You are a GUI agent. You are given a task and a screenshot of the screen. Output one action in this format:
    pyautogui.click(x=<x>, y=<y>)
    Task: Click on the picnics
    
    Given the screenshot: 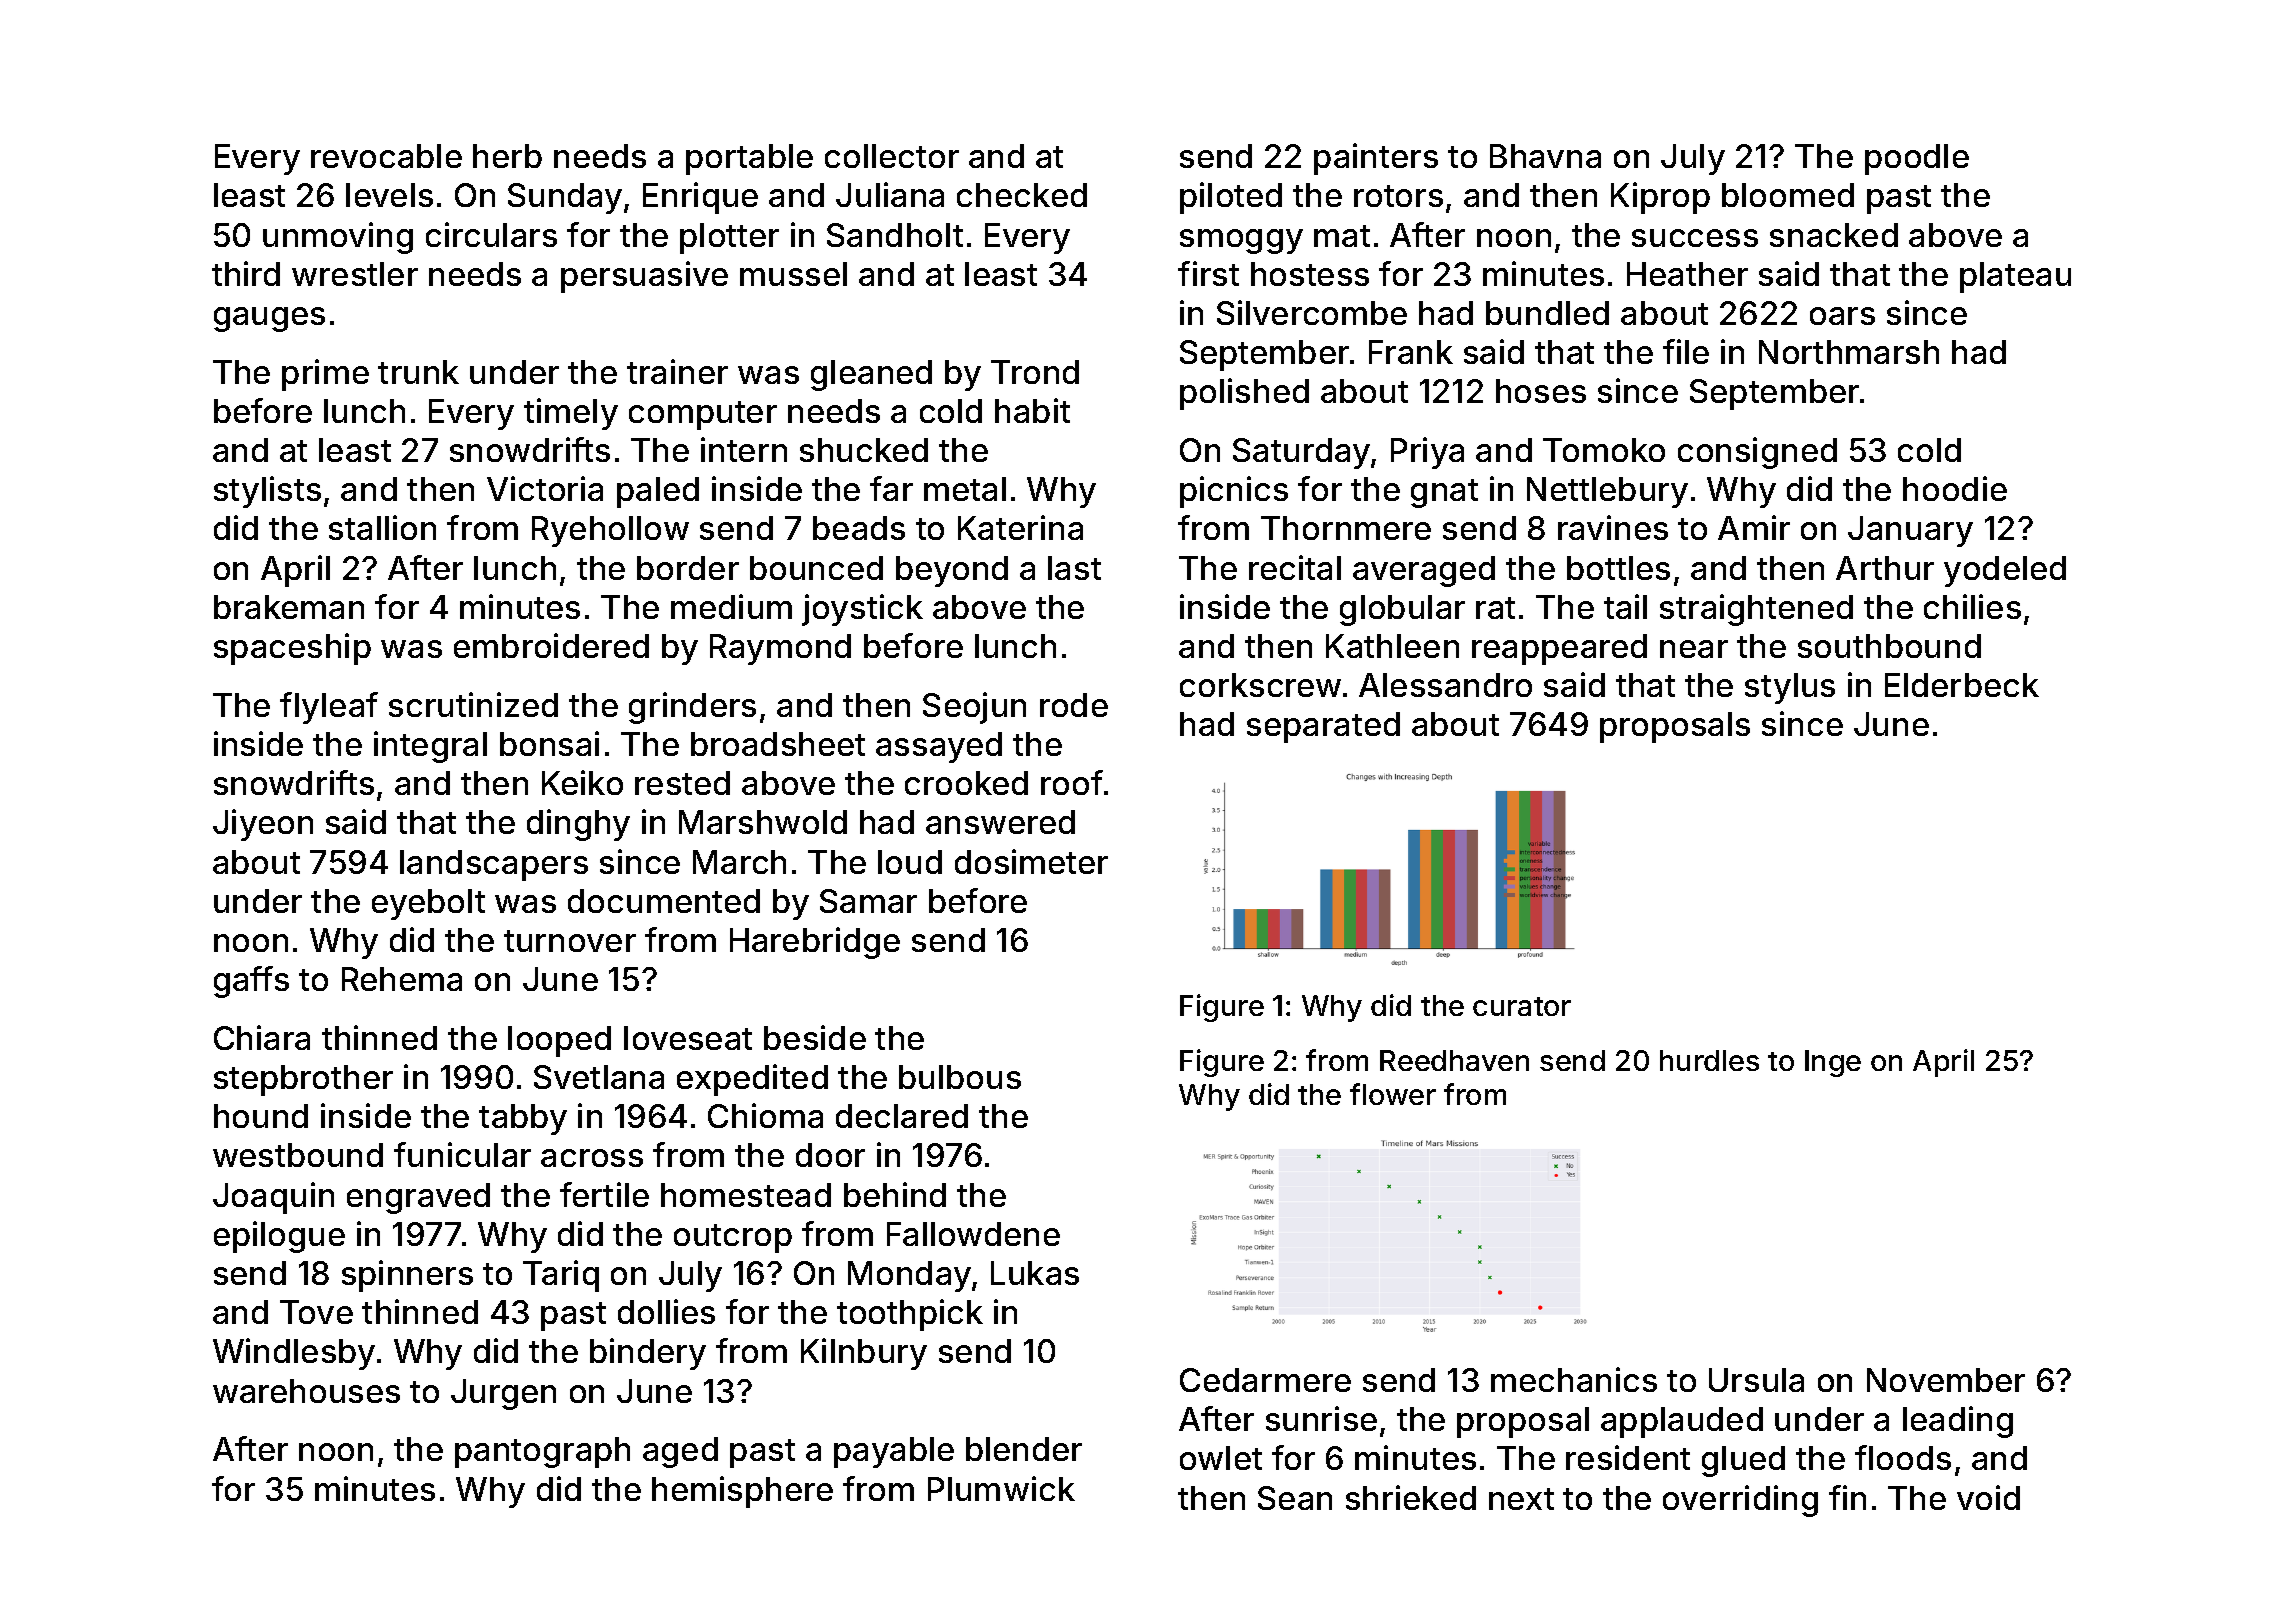 What is the action you would take?
    pyautogui.click(x=1234, y=492)
